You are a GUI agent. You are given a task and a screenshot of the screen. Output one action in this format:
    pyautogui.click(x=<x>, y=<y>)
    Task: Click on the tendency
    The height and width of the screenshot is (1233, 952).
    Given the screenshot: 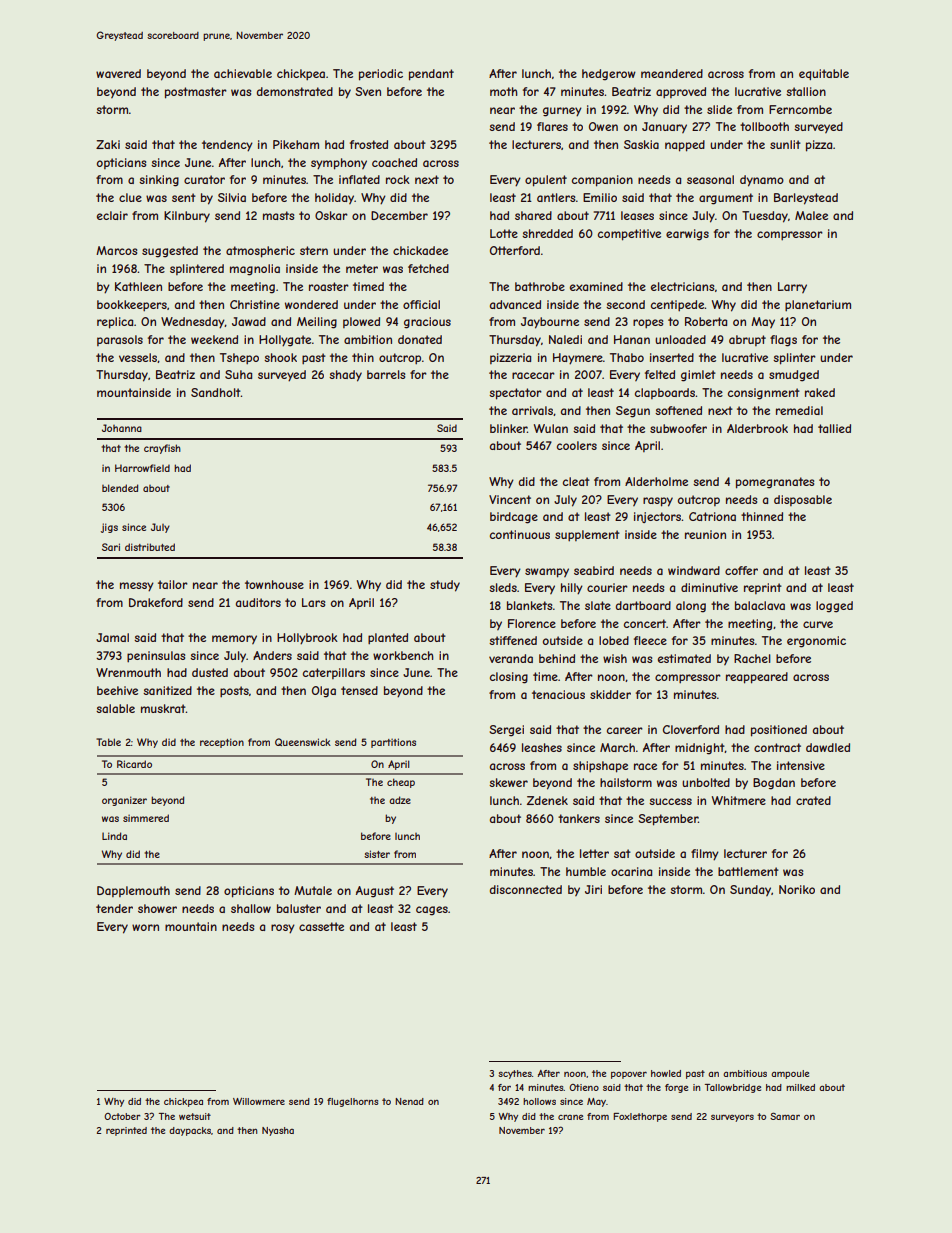 What is the action you would take?
    pyautogui.click(x=227, y=146)
